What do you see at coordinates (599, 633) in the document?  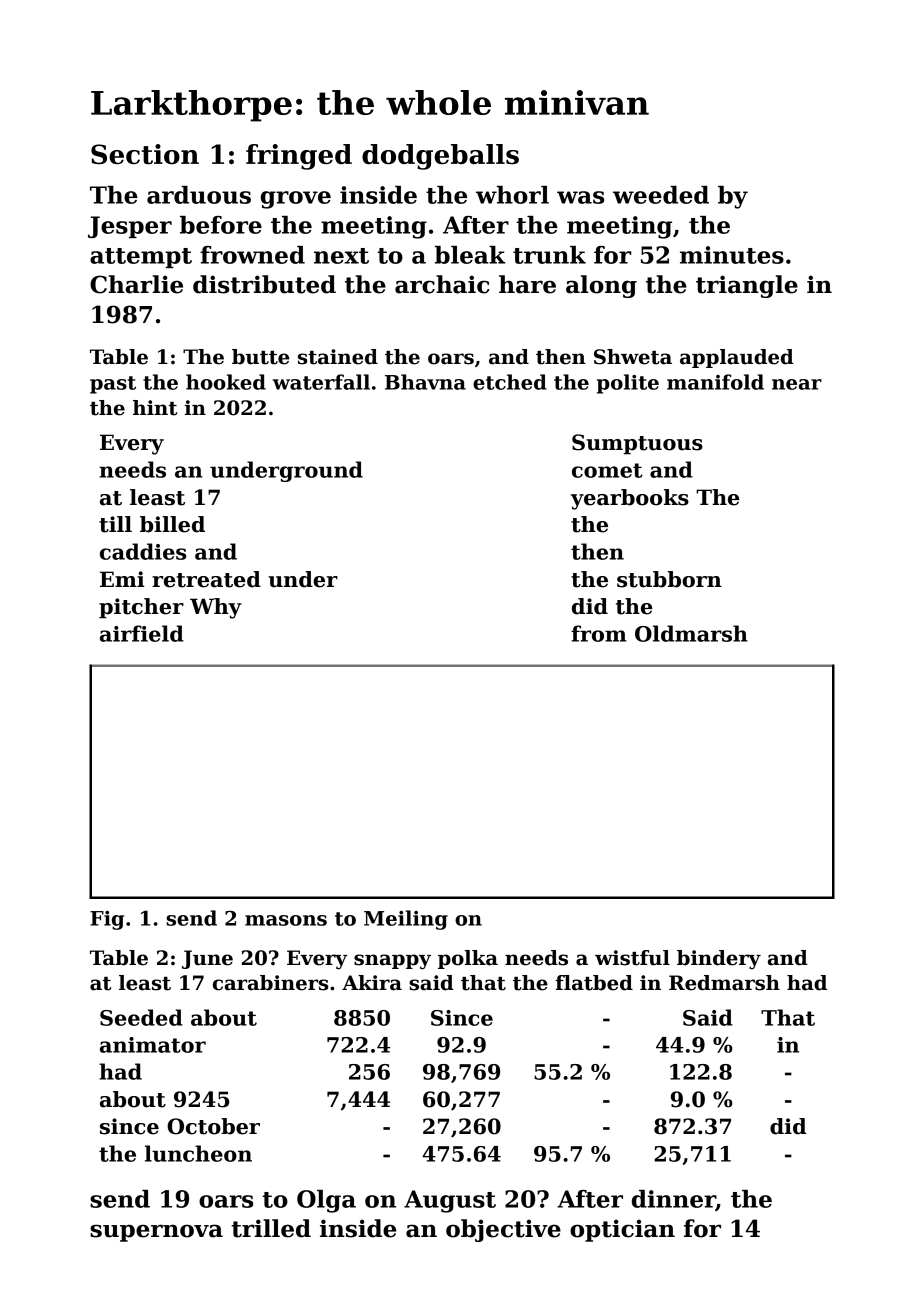 I see `from` at bounding box center [599, 633].
